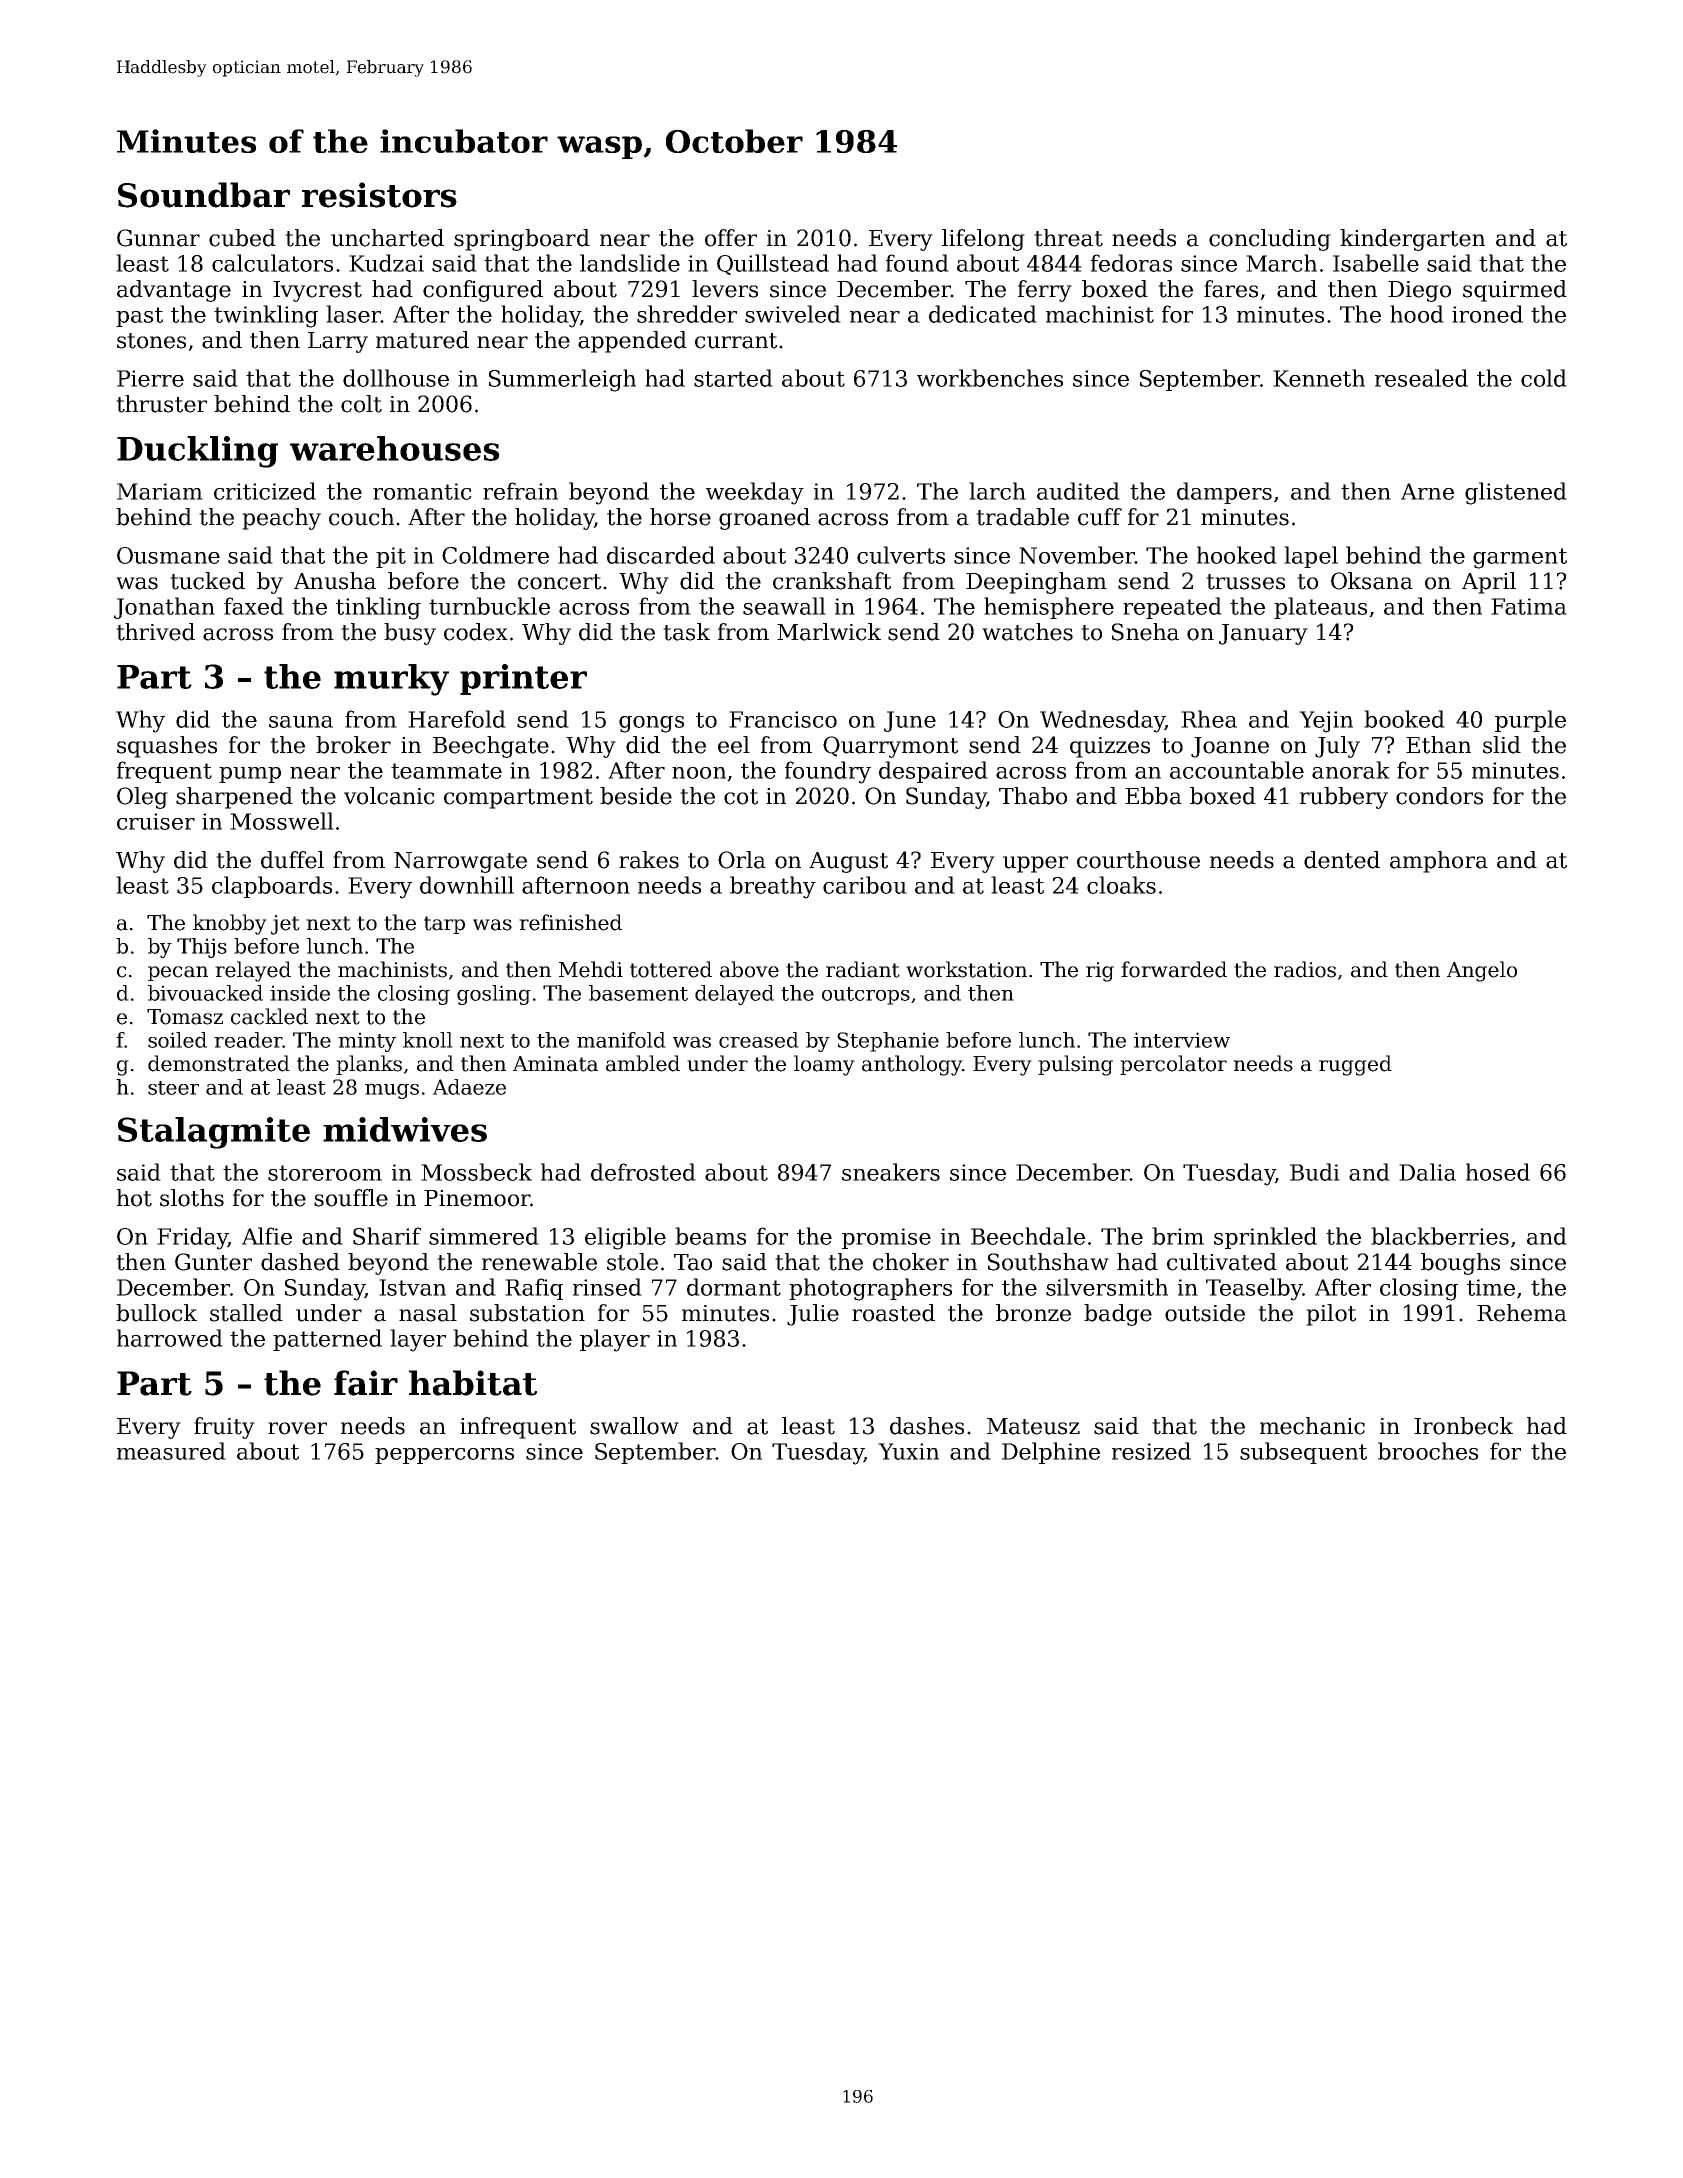 The image size is (1683, 2178). I want to click on peppercorns, so click(444, 1456).
